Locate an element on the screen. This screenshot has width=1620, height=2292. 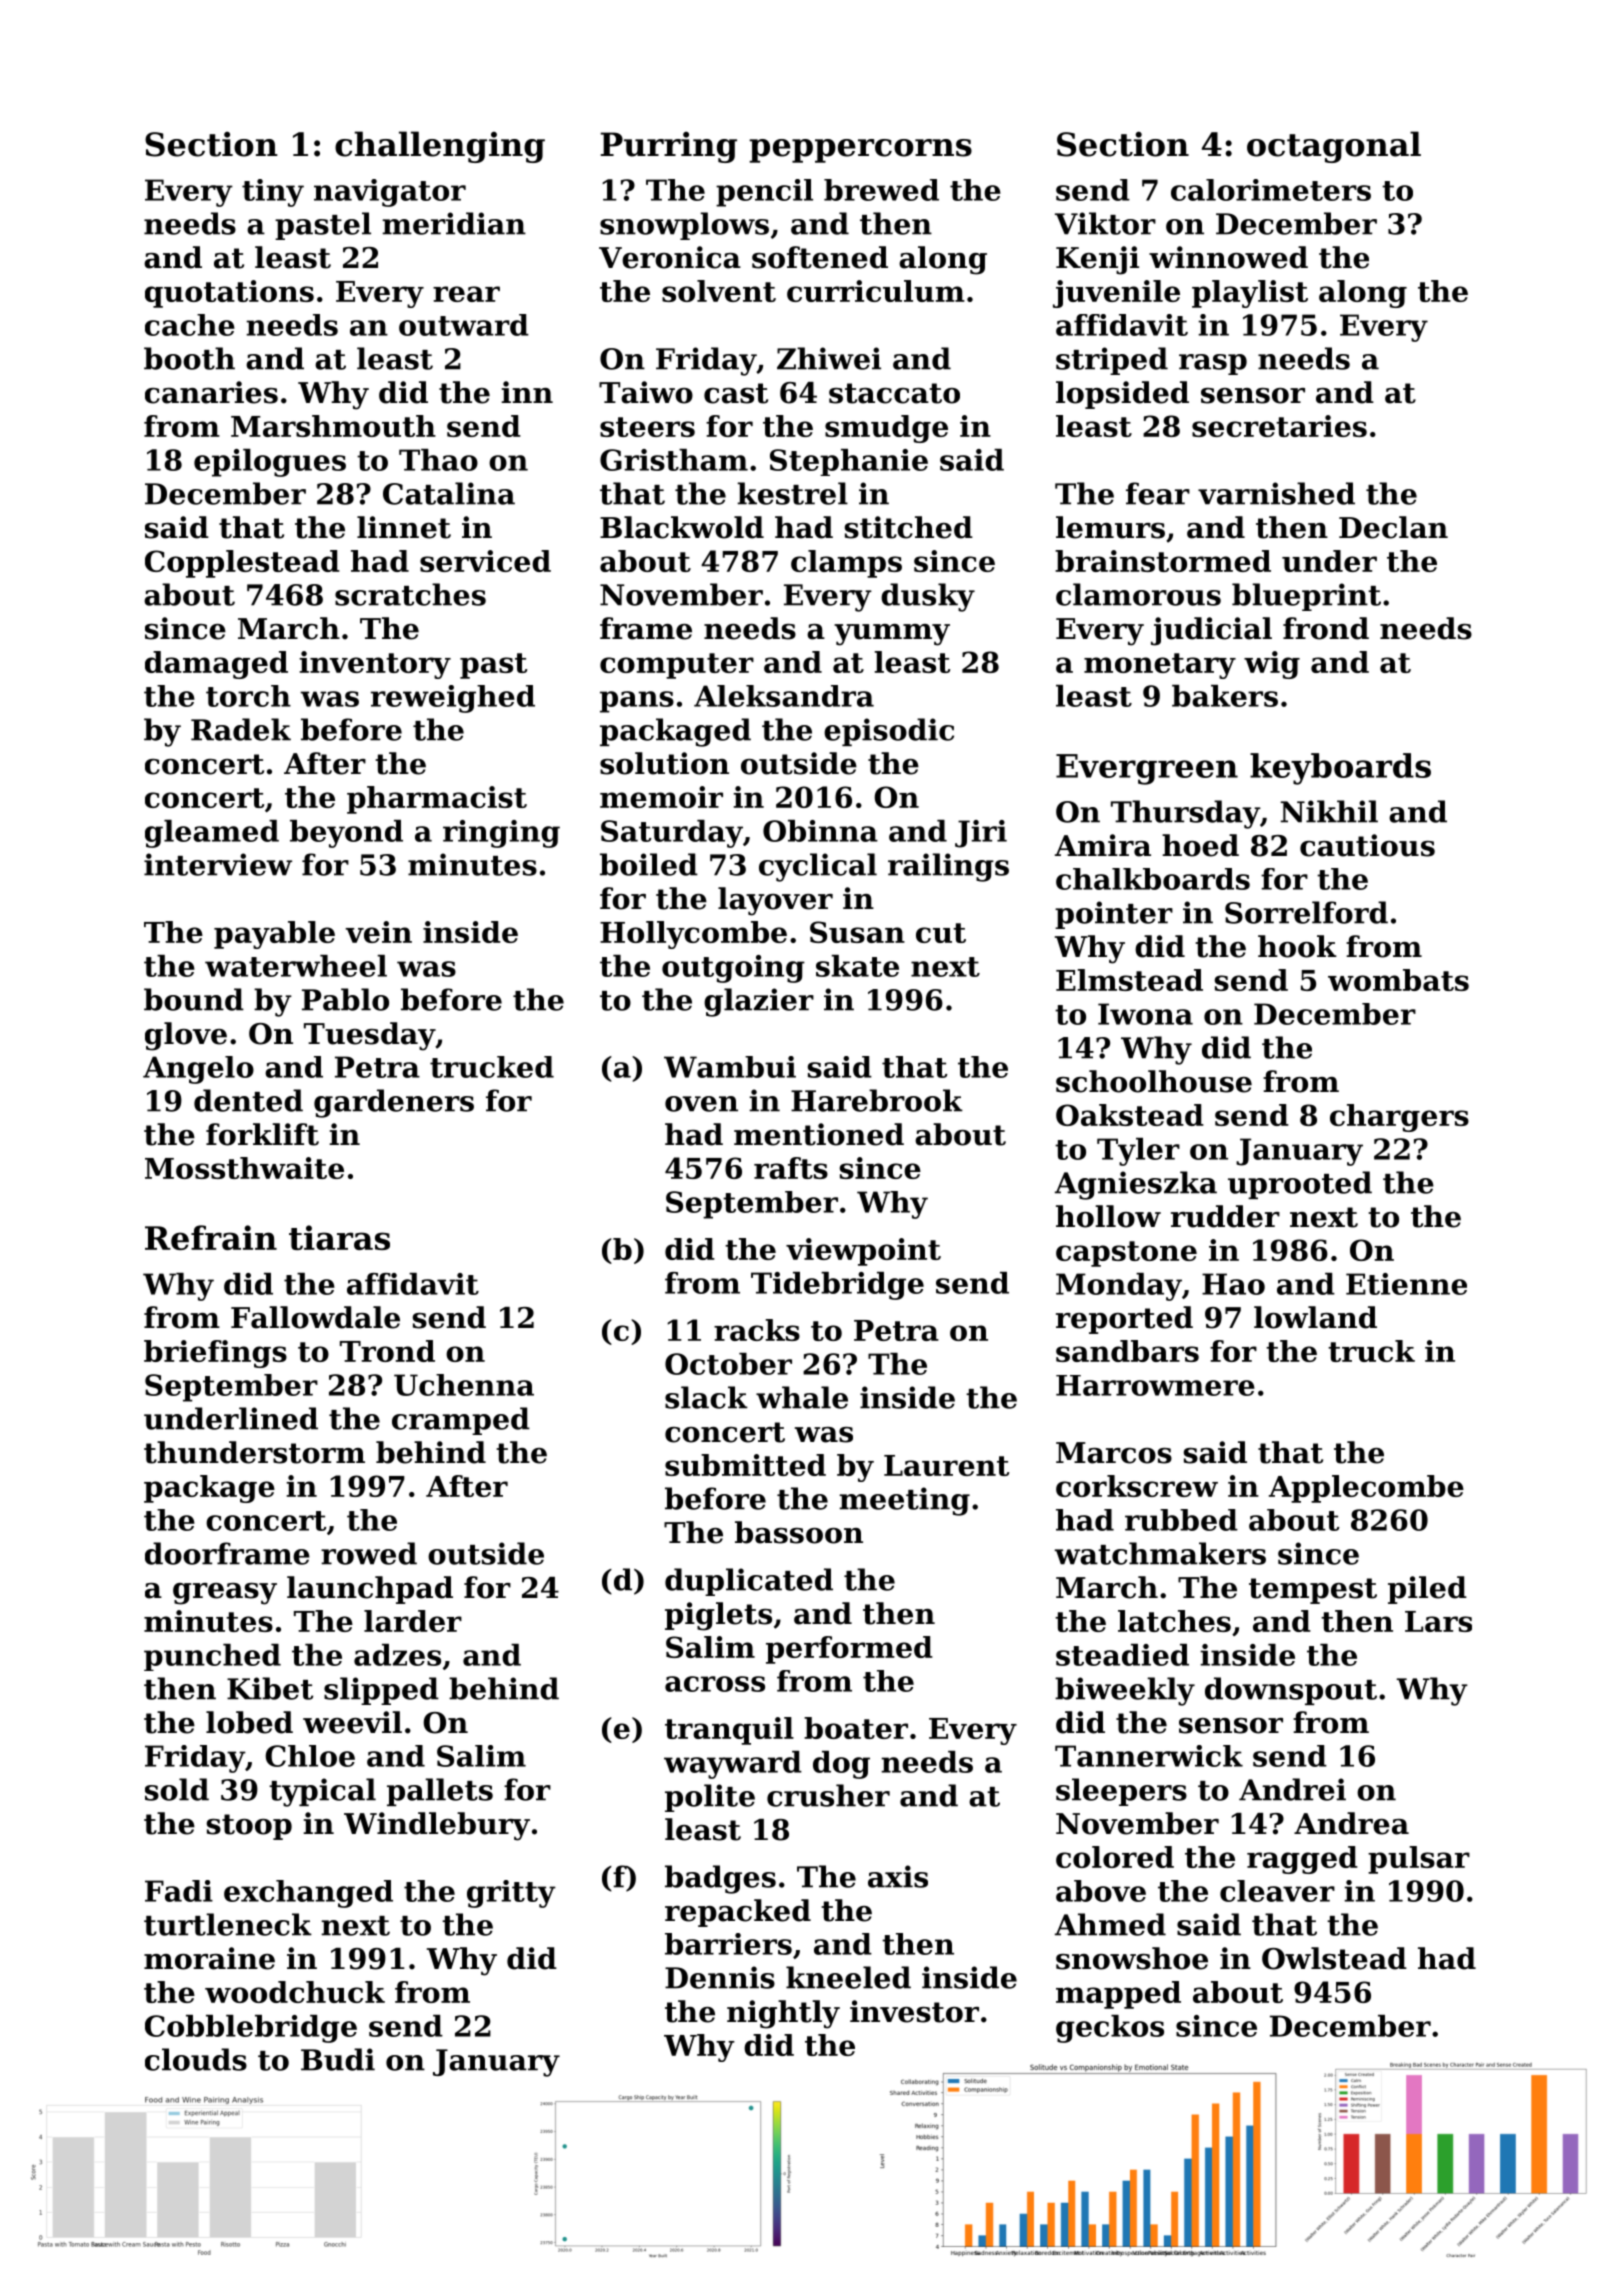
cast is located at coordinates (736, 393).
